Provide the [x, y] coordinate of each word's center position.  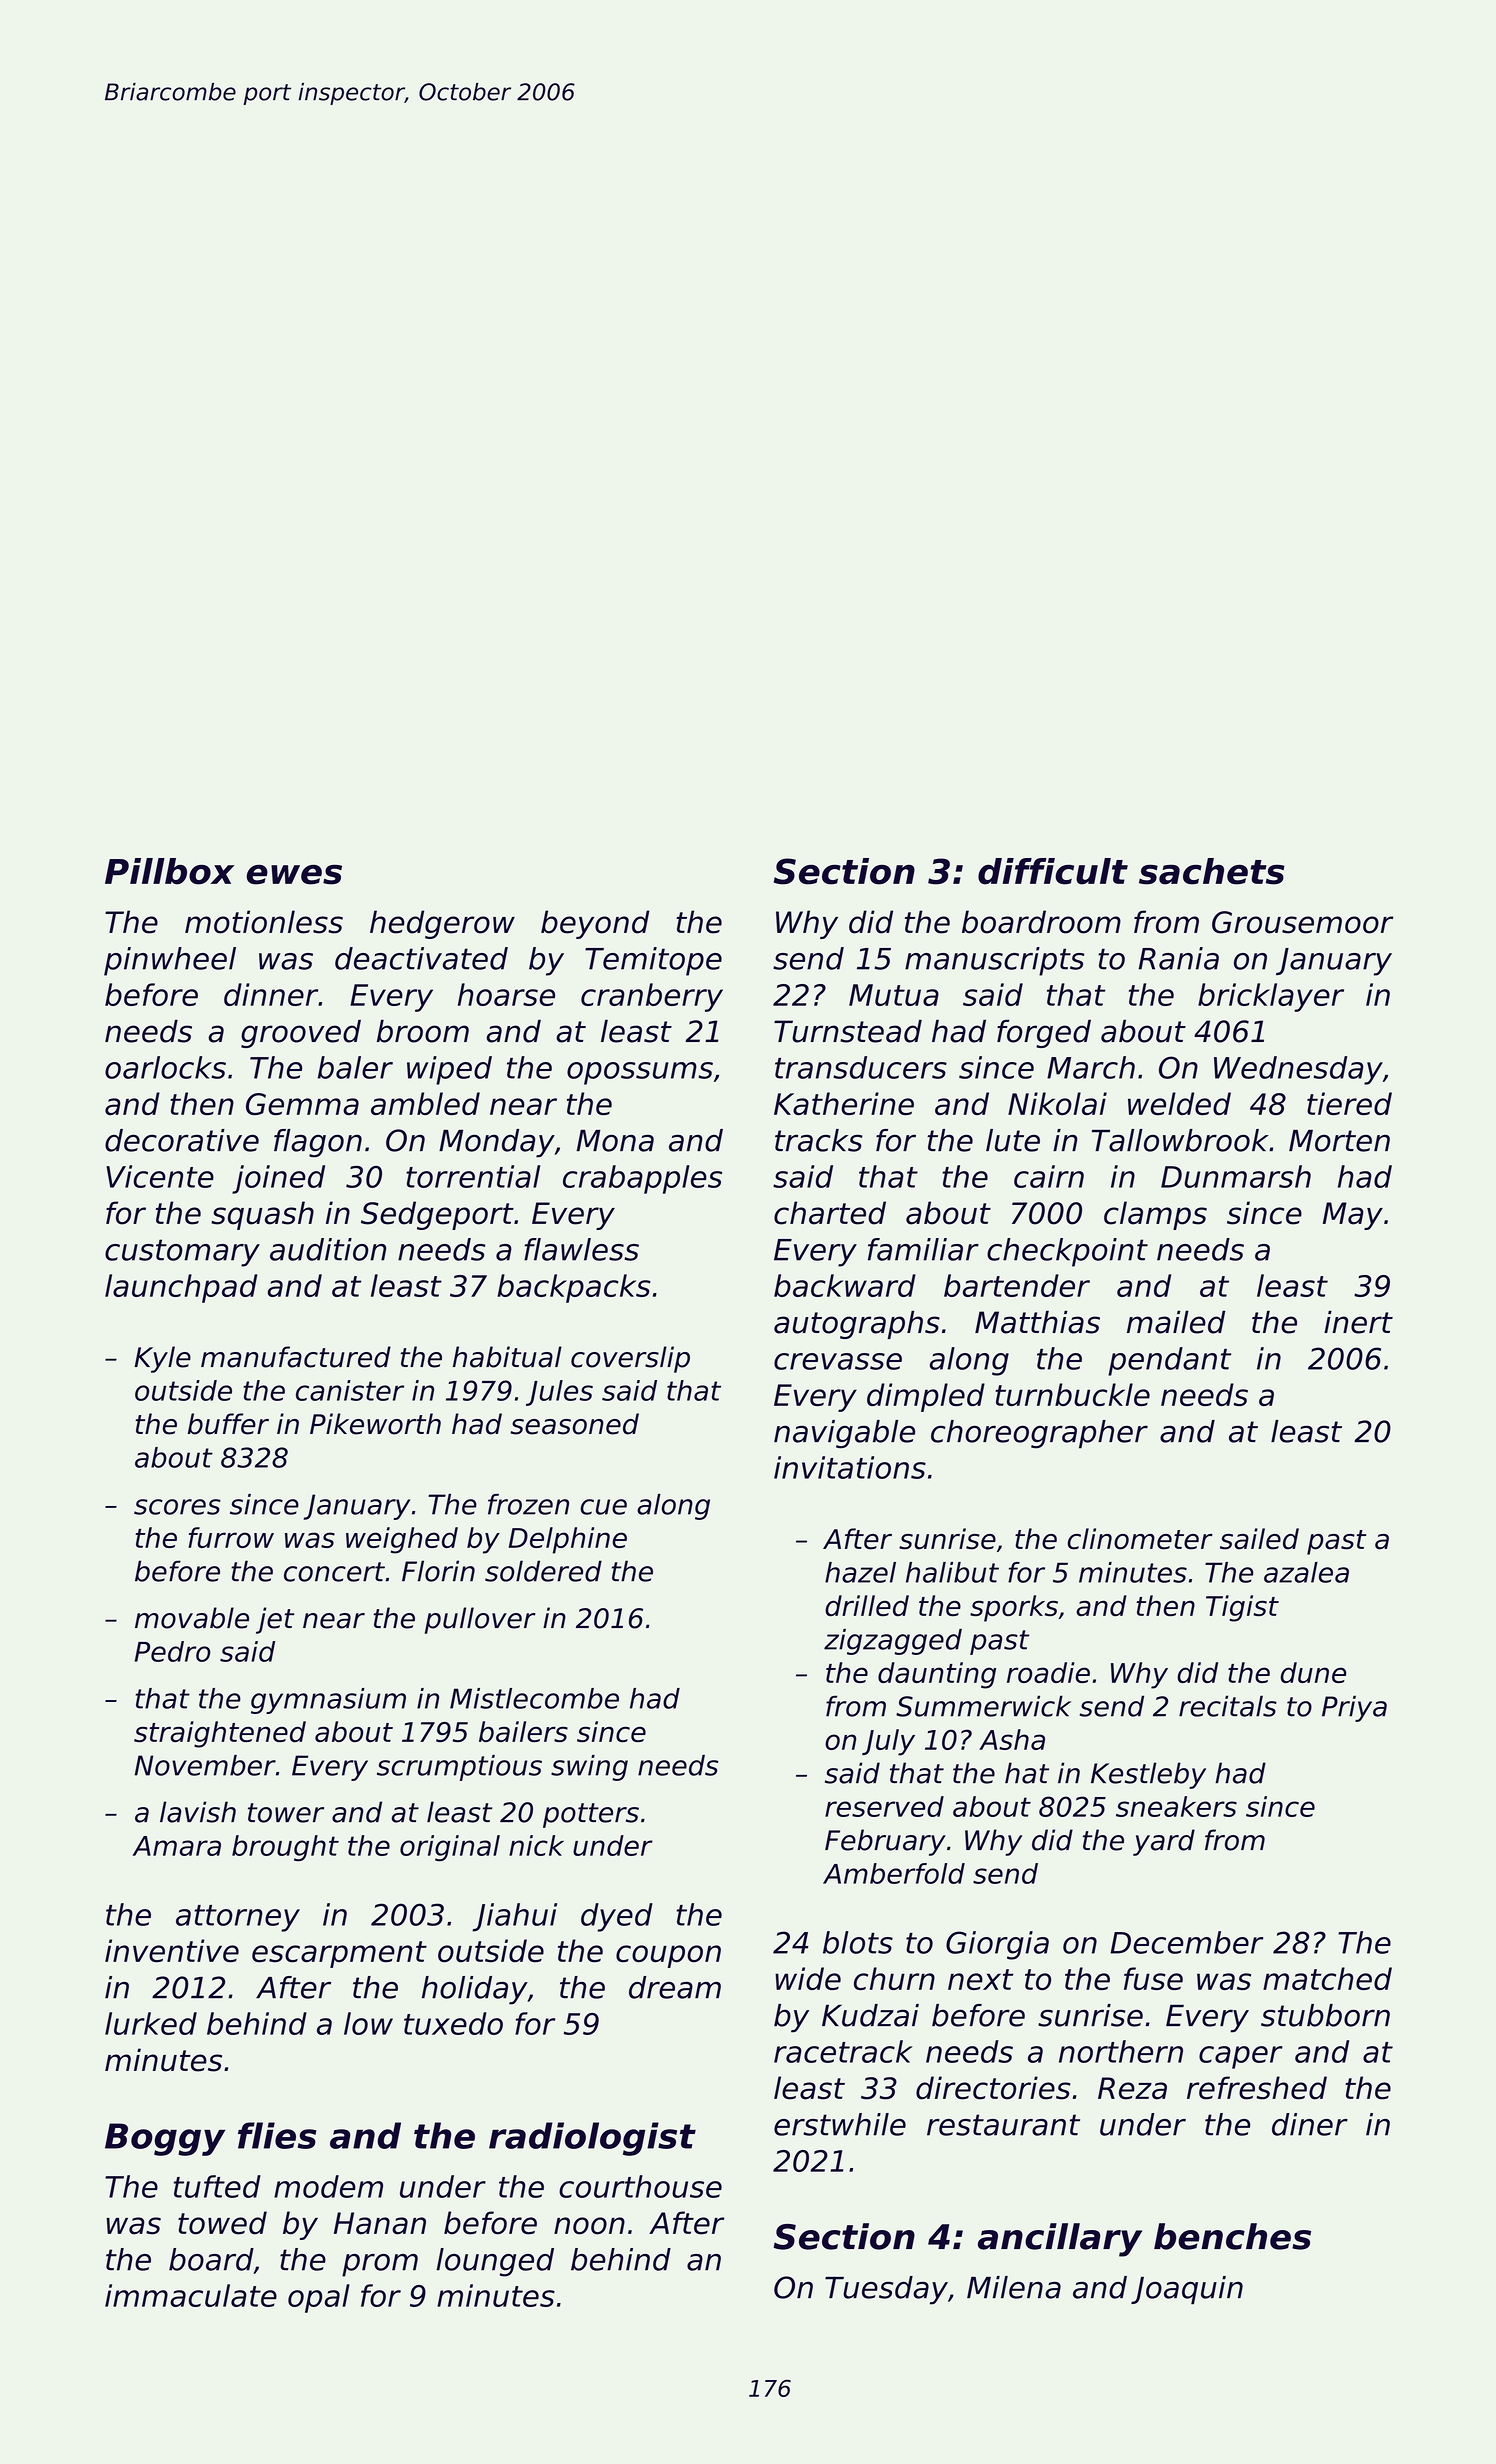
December [1186, 1942]
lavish [198, 1812]
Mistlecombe [534, 1698]
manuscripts [994, 961]
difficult [1053, 871]
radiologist [592, 2139]
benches [1232, 2236]
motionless [264, 922]
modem [328, 2186]
